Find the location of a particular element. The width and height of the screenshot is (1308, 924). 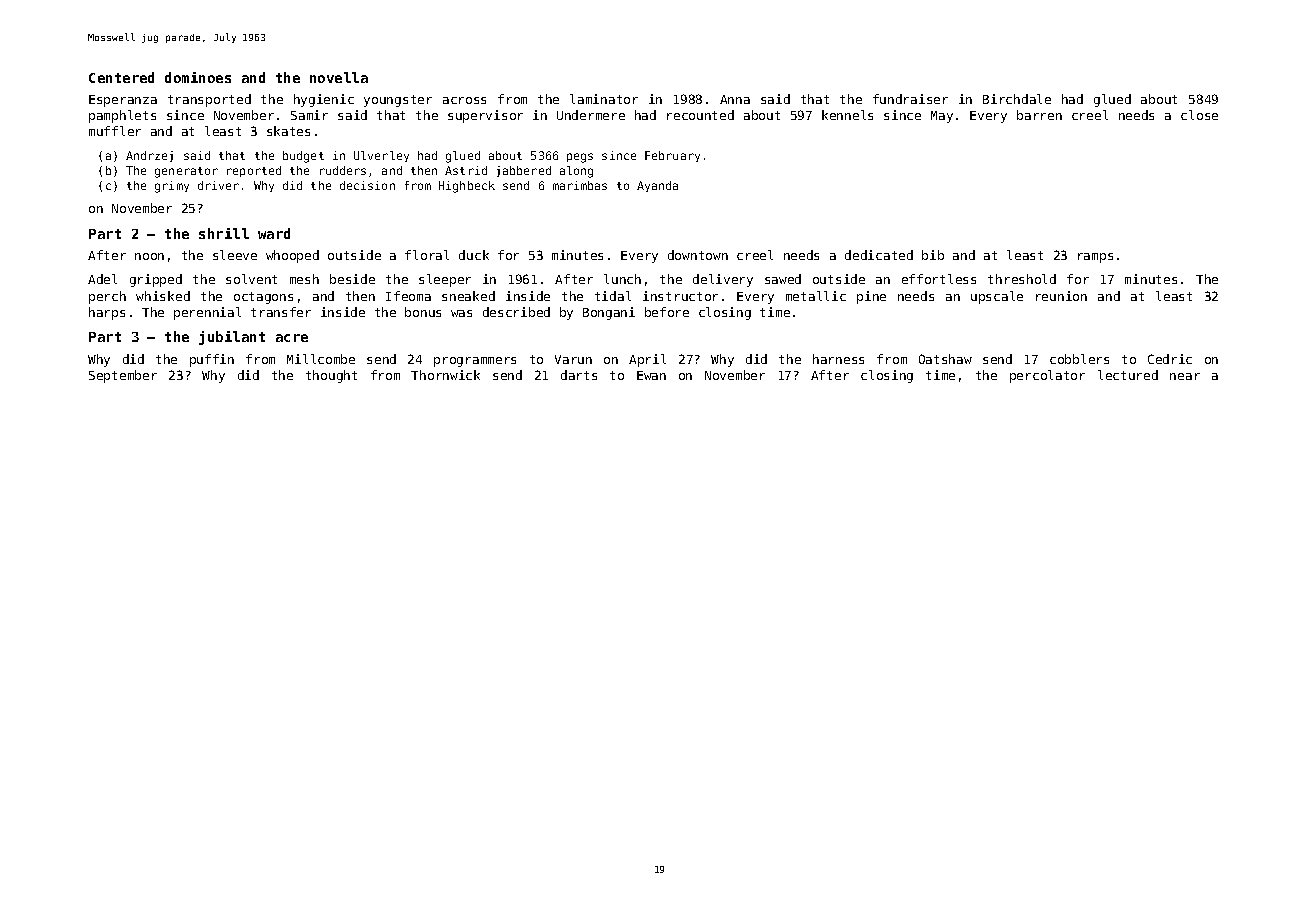

thought is located at coordinates (331, 376).
